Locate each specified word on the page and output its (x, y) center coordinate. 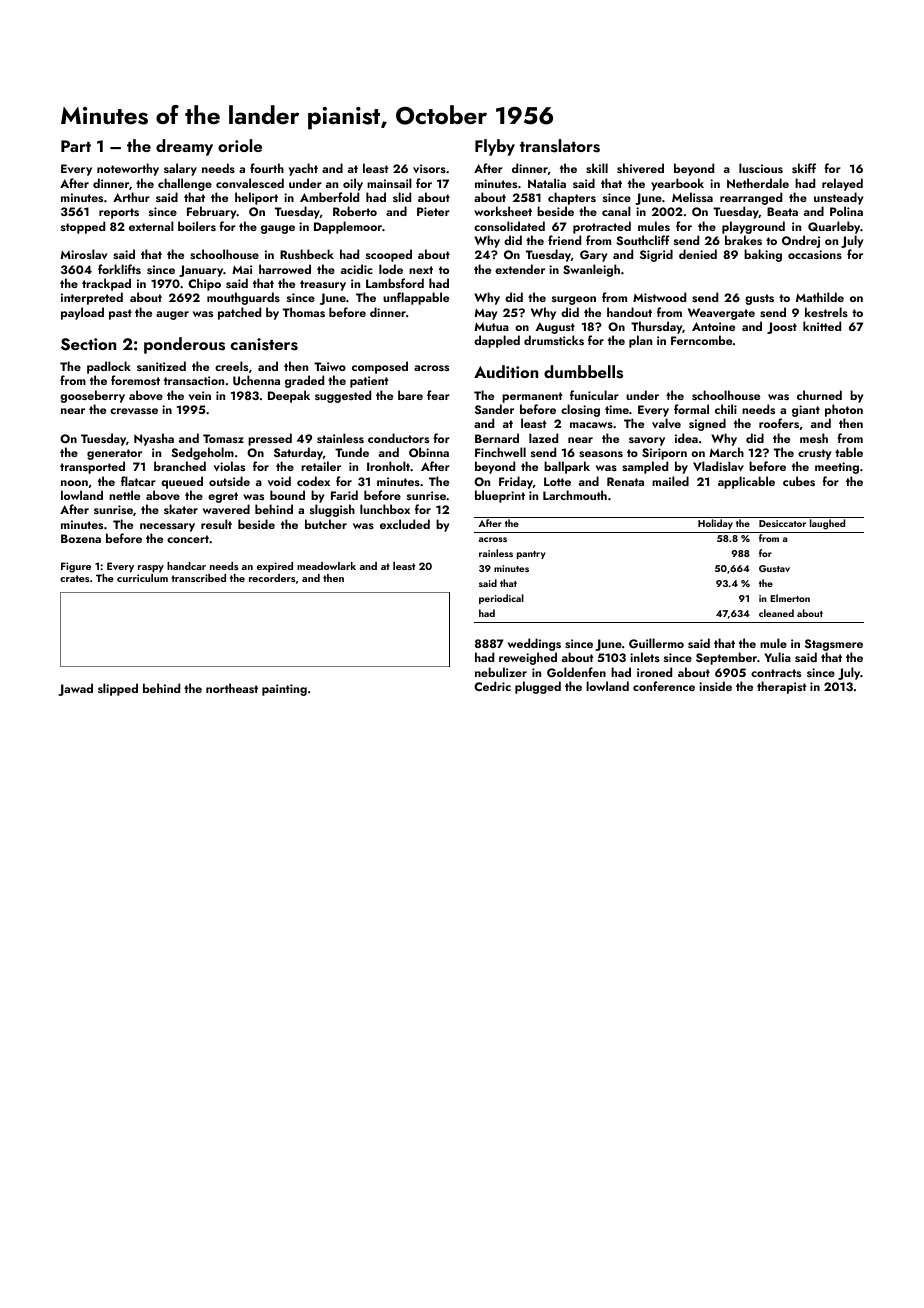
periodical (501, 599)
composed (380, 367)
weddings (534, 644)
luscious (761, 168)
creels (231, 366)
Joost (782, 328)
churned (819, 395)
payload (82, 313)
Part (76, 146)
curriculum (142, 578)
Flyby (495, 147)
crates (74, 578)
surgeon (574, 300)
